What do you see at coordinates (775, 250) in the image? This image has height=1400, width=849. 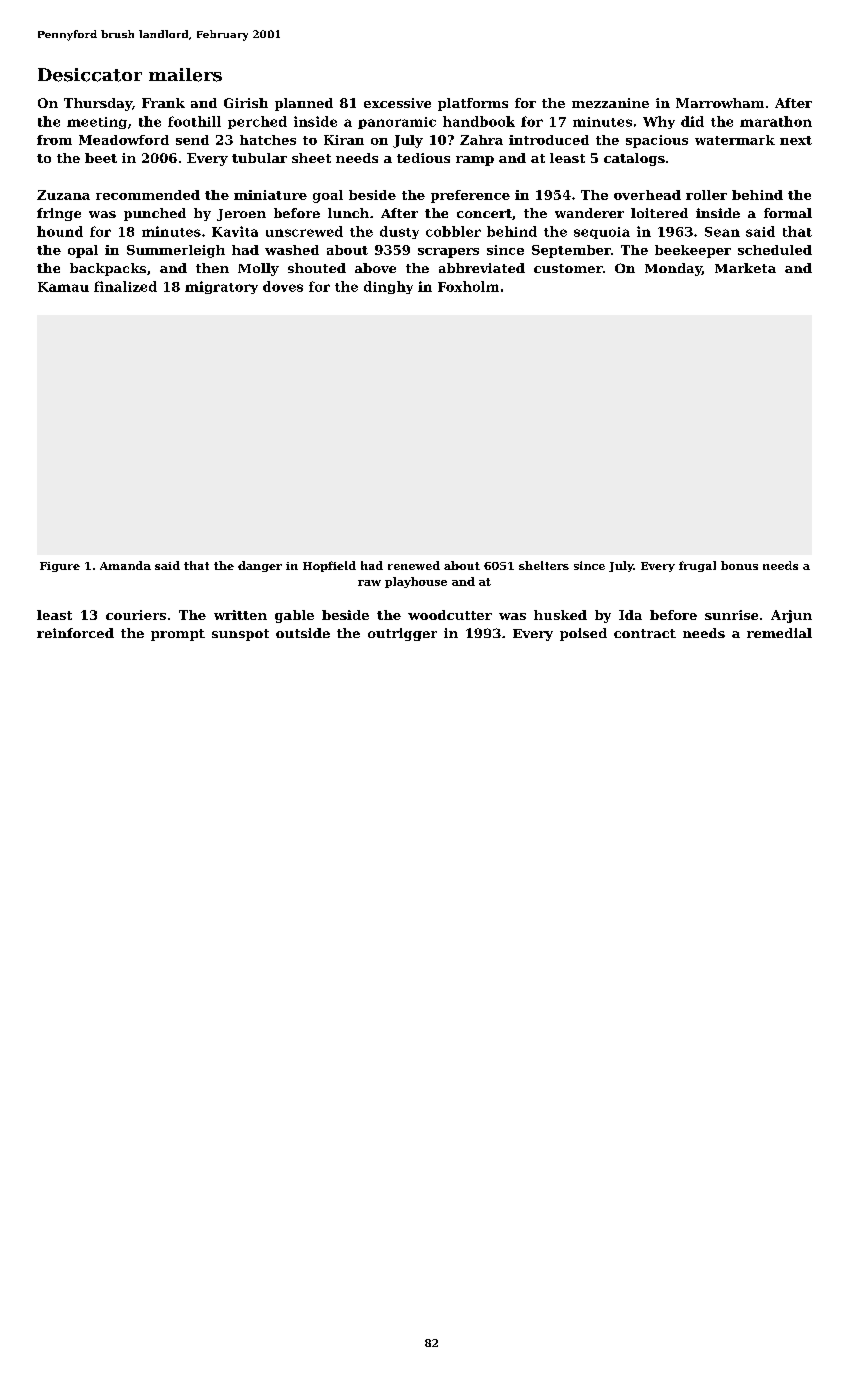 I see `scheduled` at bounding box center [775, 250].
